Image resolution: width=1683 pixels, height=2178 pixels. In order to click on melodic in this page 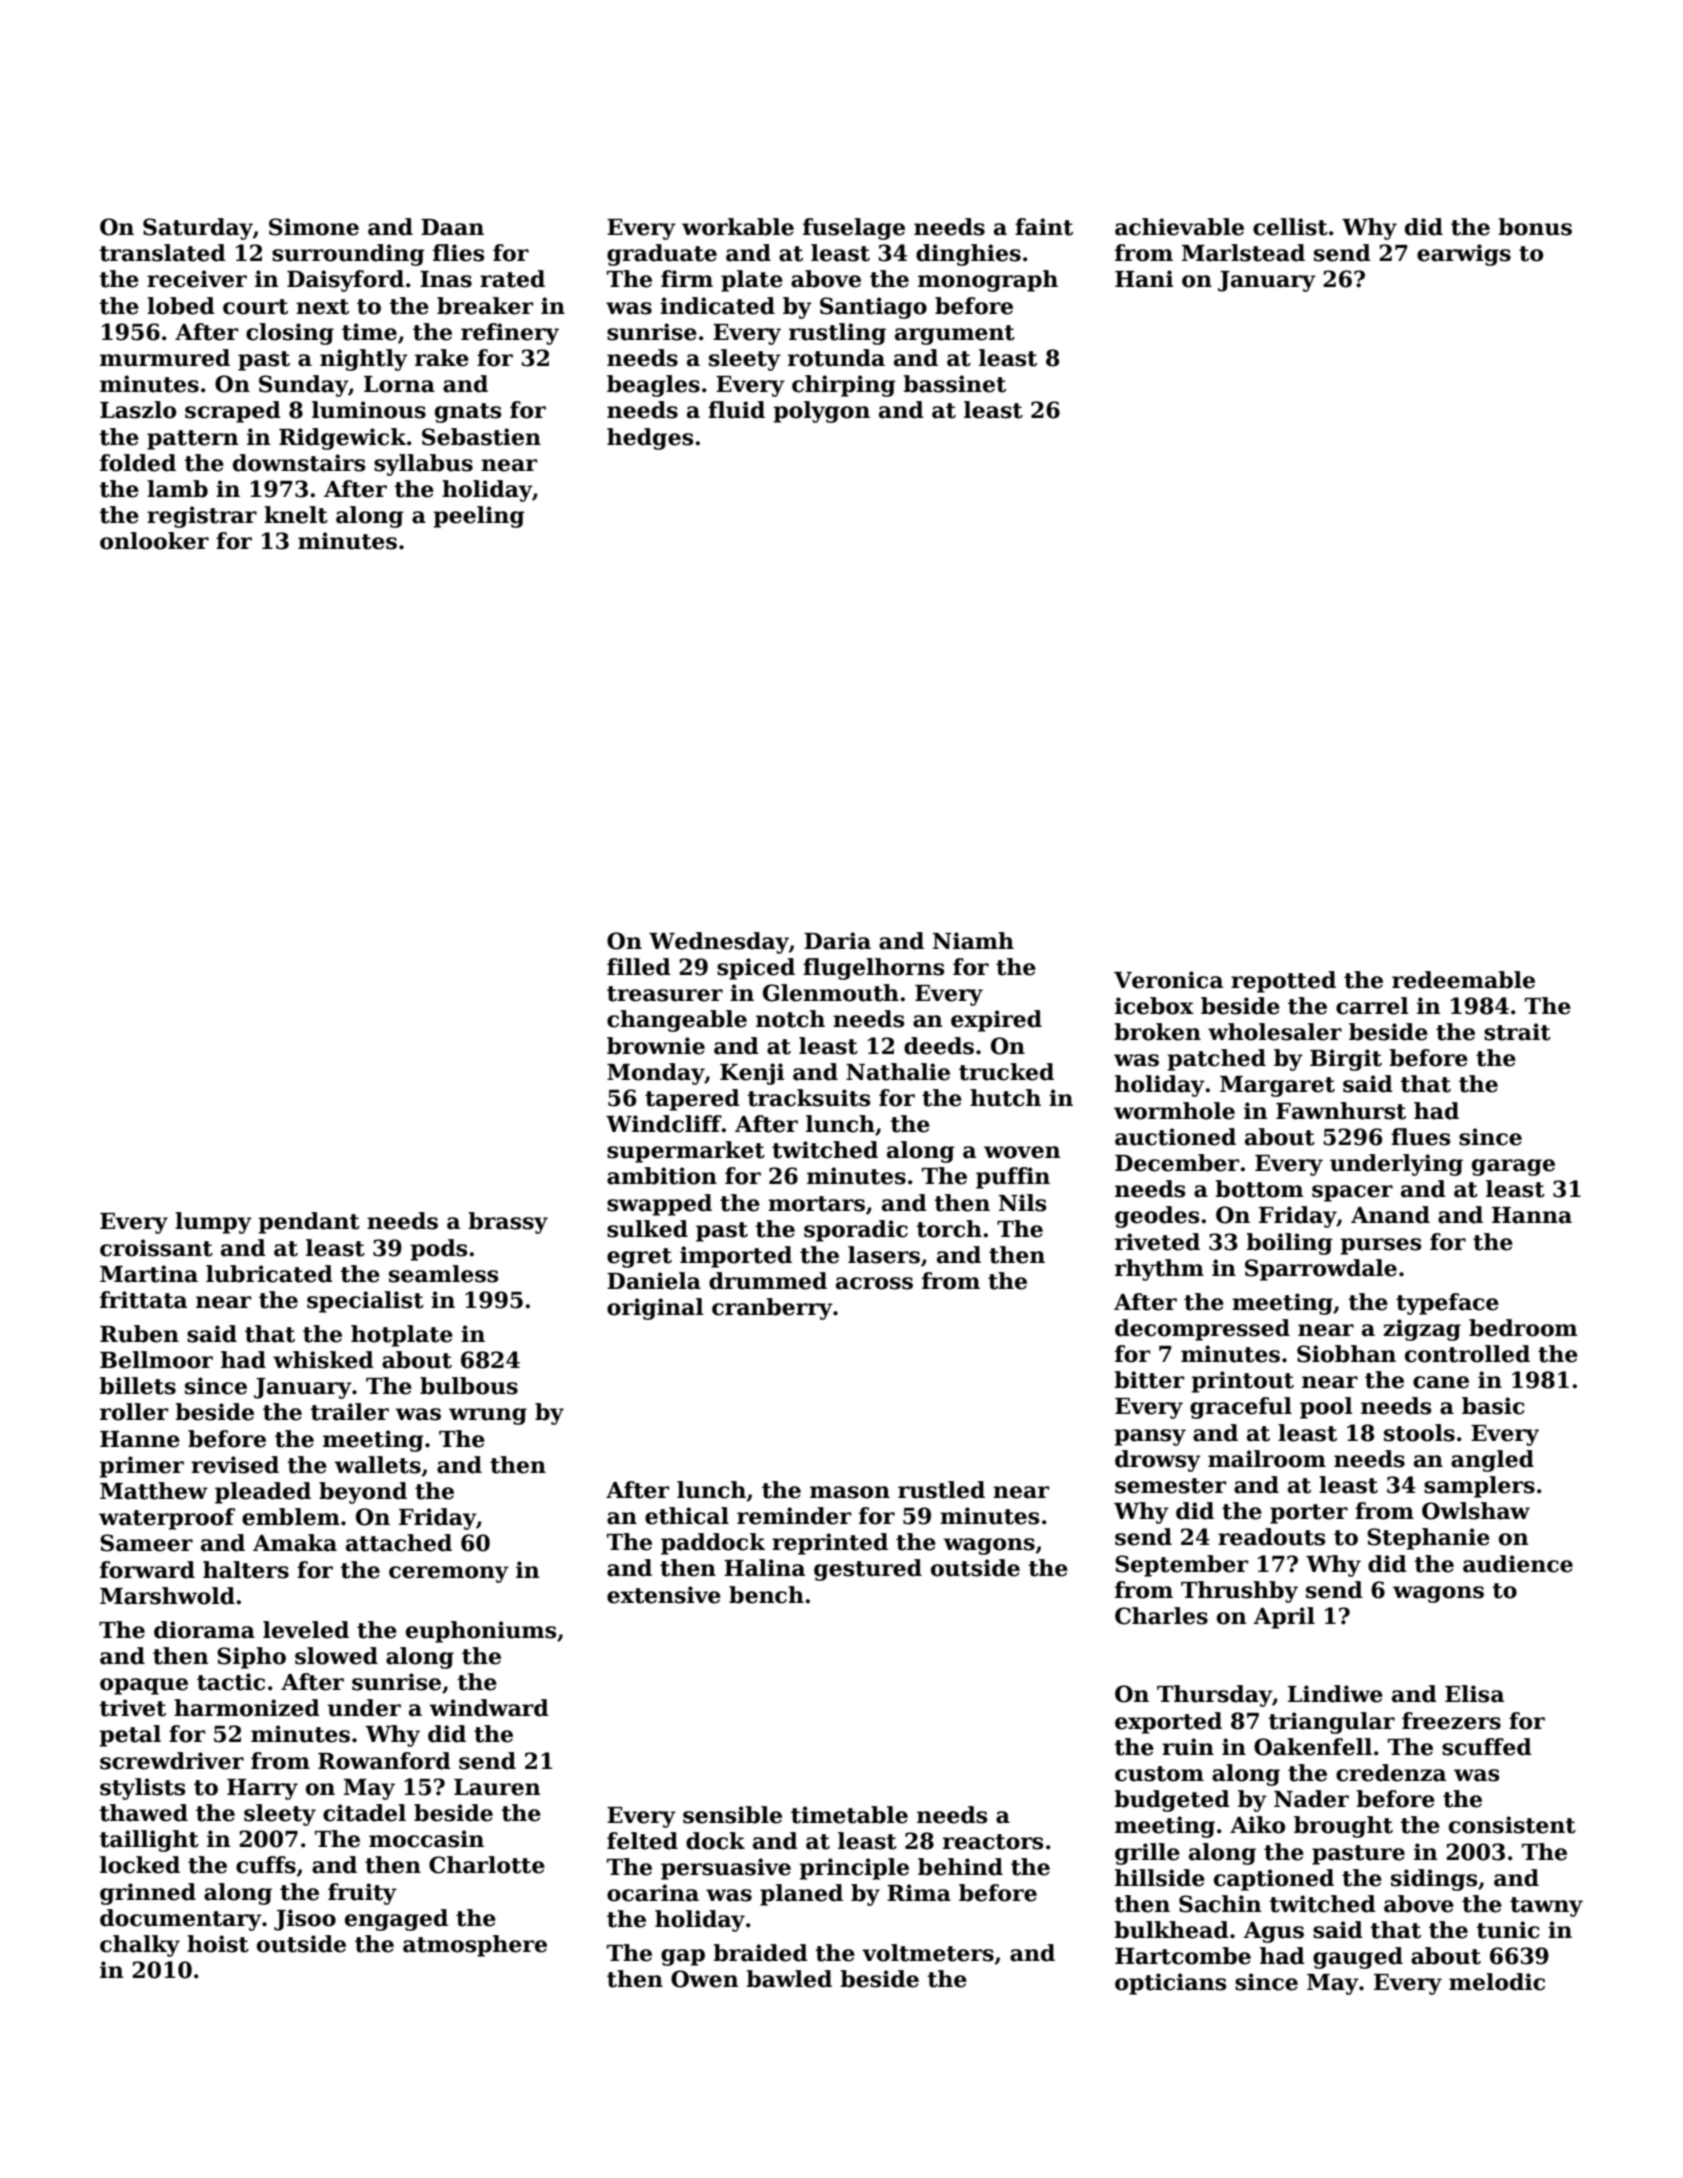, I will do `click(1497, 1982)`.
